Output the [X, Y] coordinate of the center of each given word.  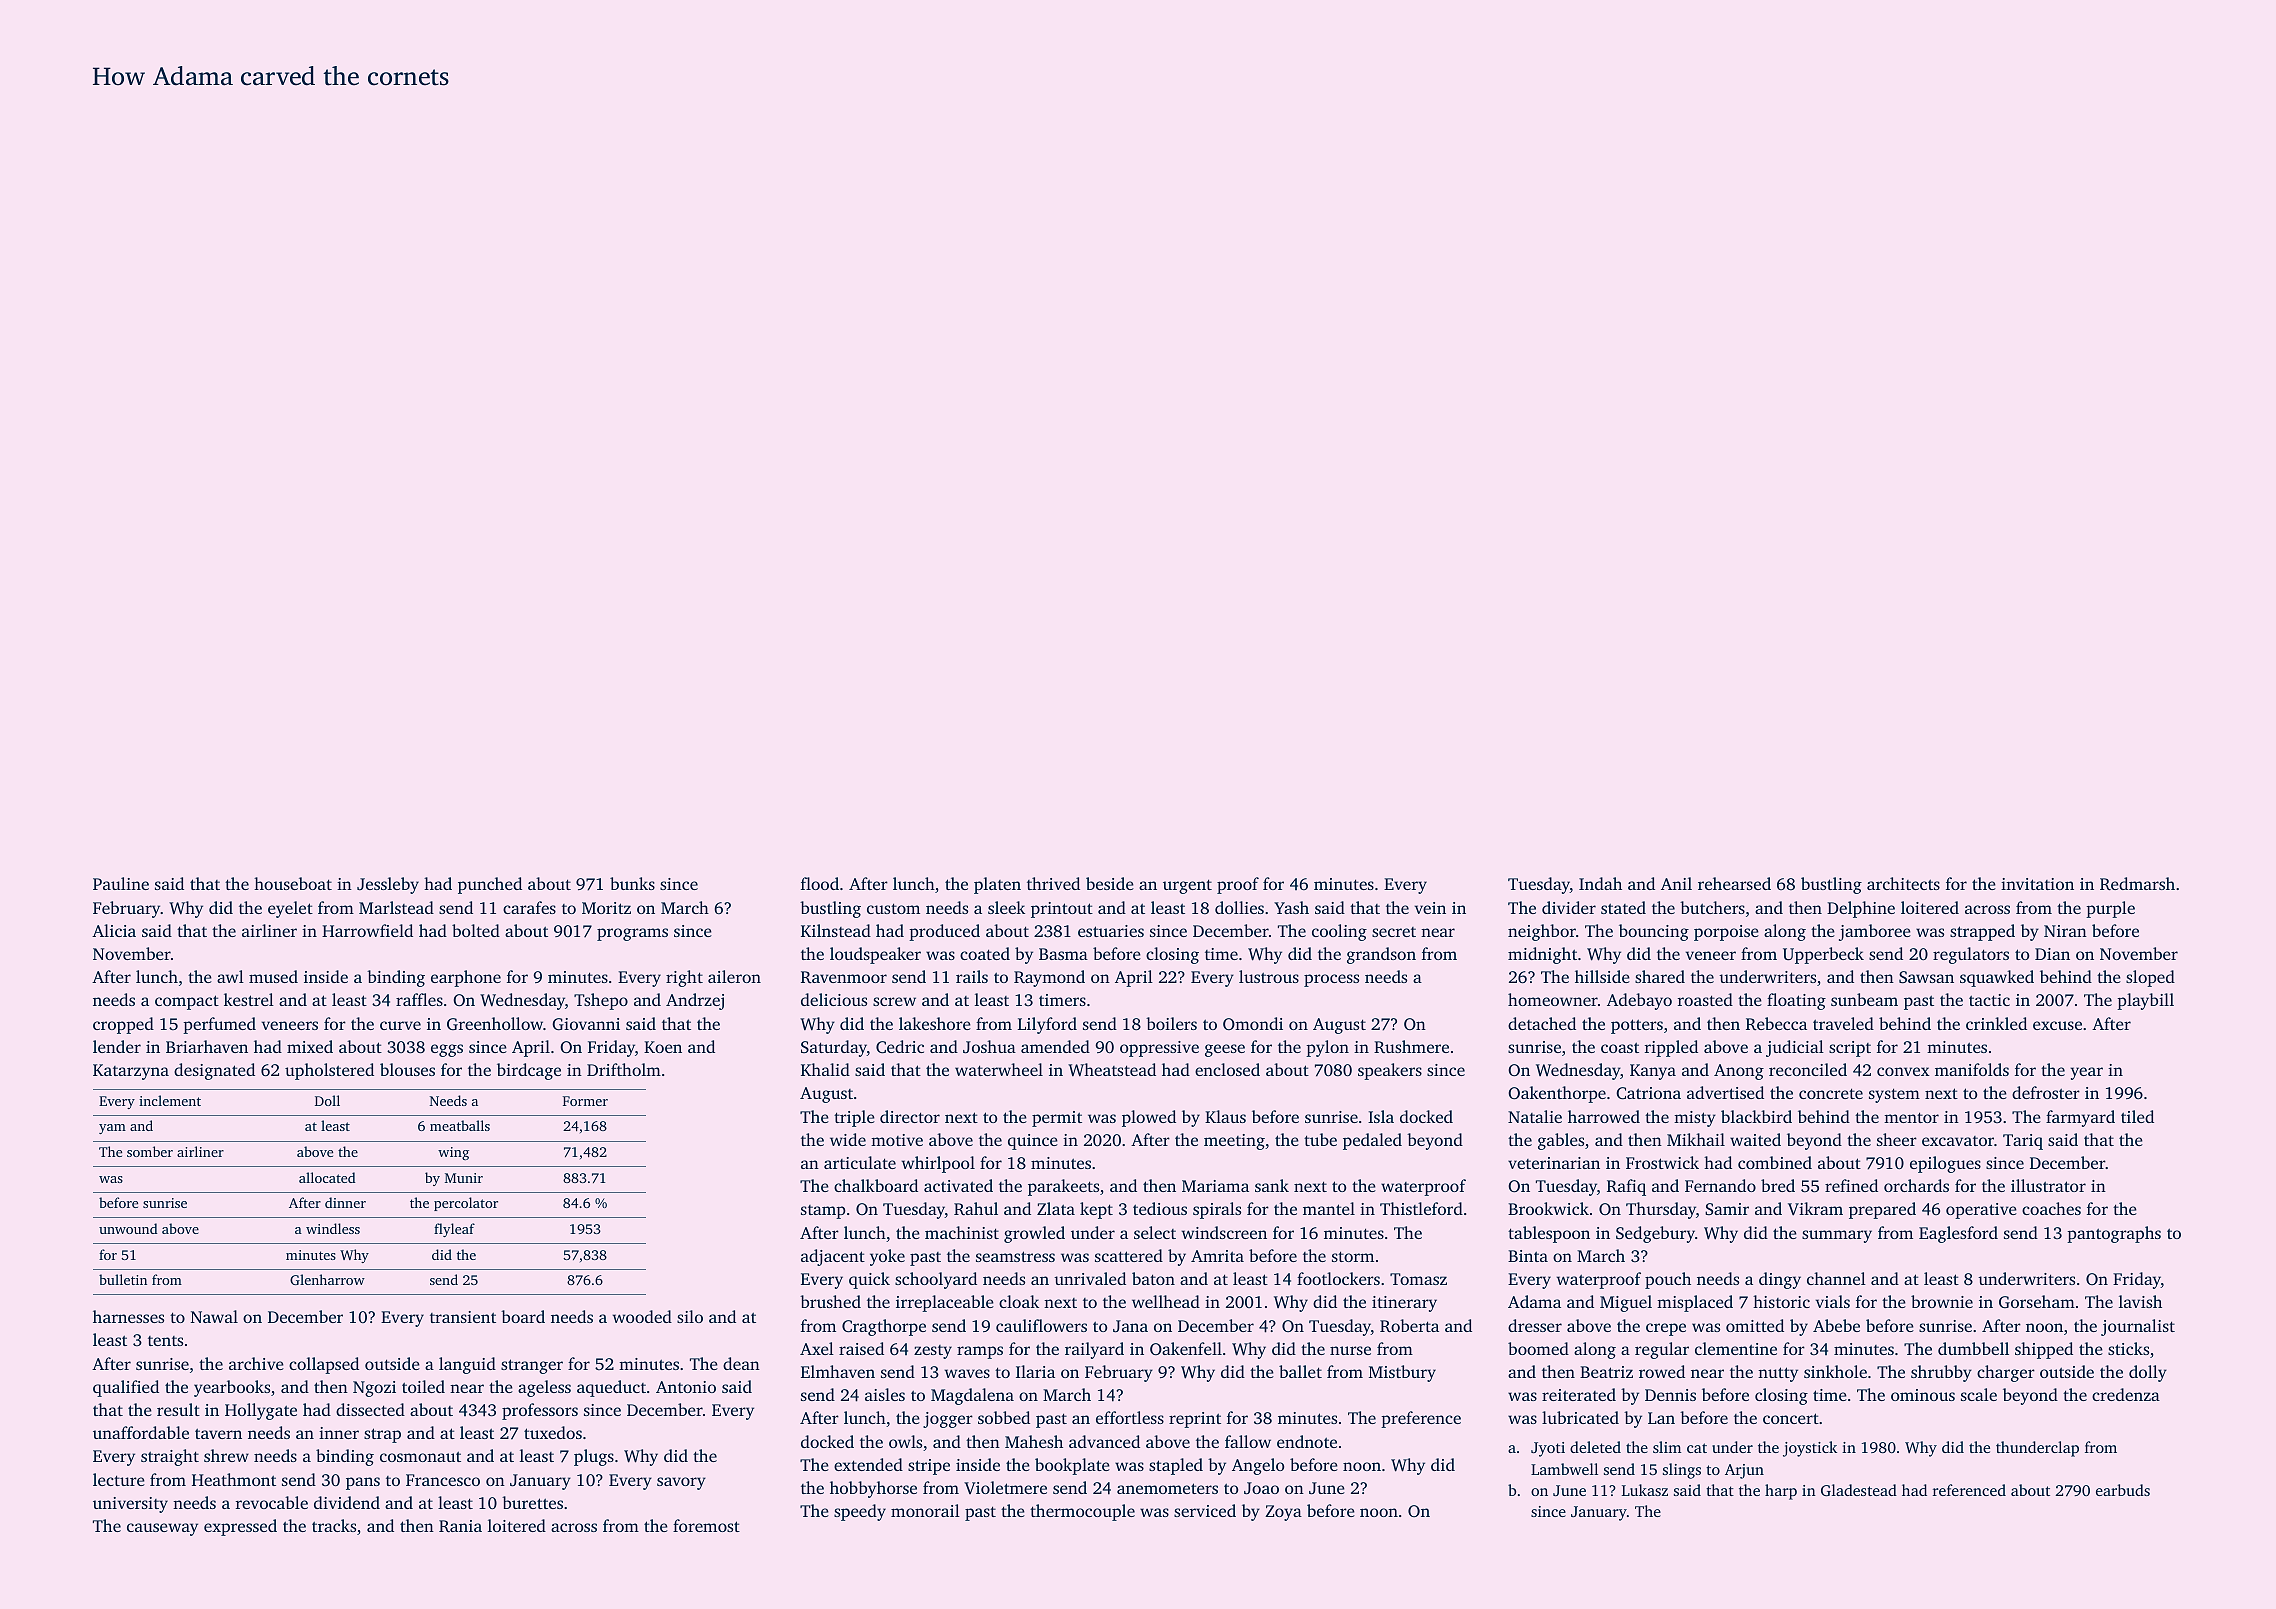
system [1894, 1095]
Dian [2052, 954]
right [684, 978]
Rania [460, 1526]
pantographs [2114, 1234]
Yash [1291, 907]
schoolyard [936, 1280]
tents [165, 1341]
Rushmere [1411, 1046]
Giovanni [586, 1024]
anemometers [1167, 1488]
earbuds [2123, 1490]
